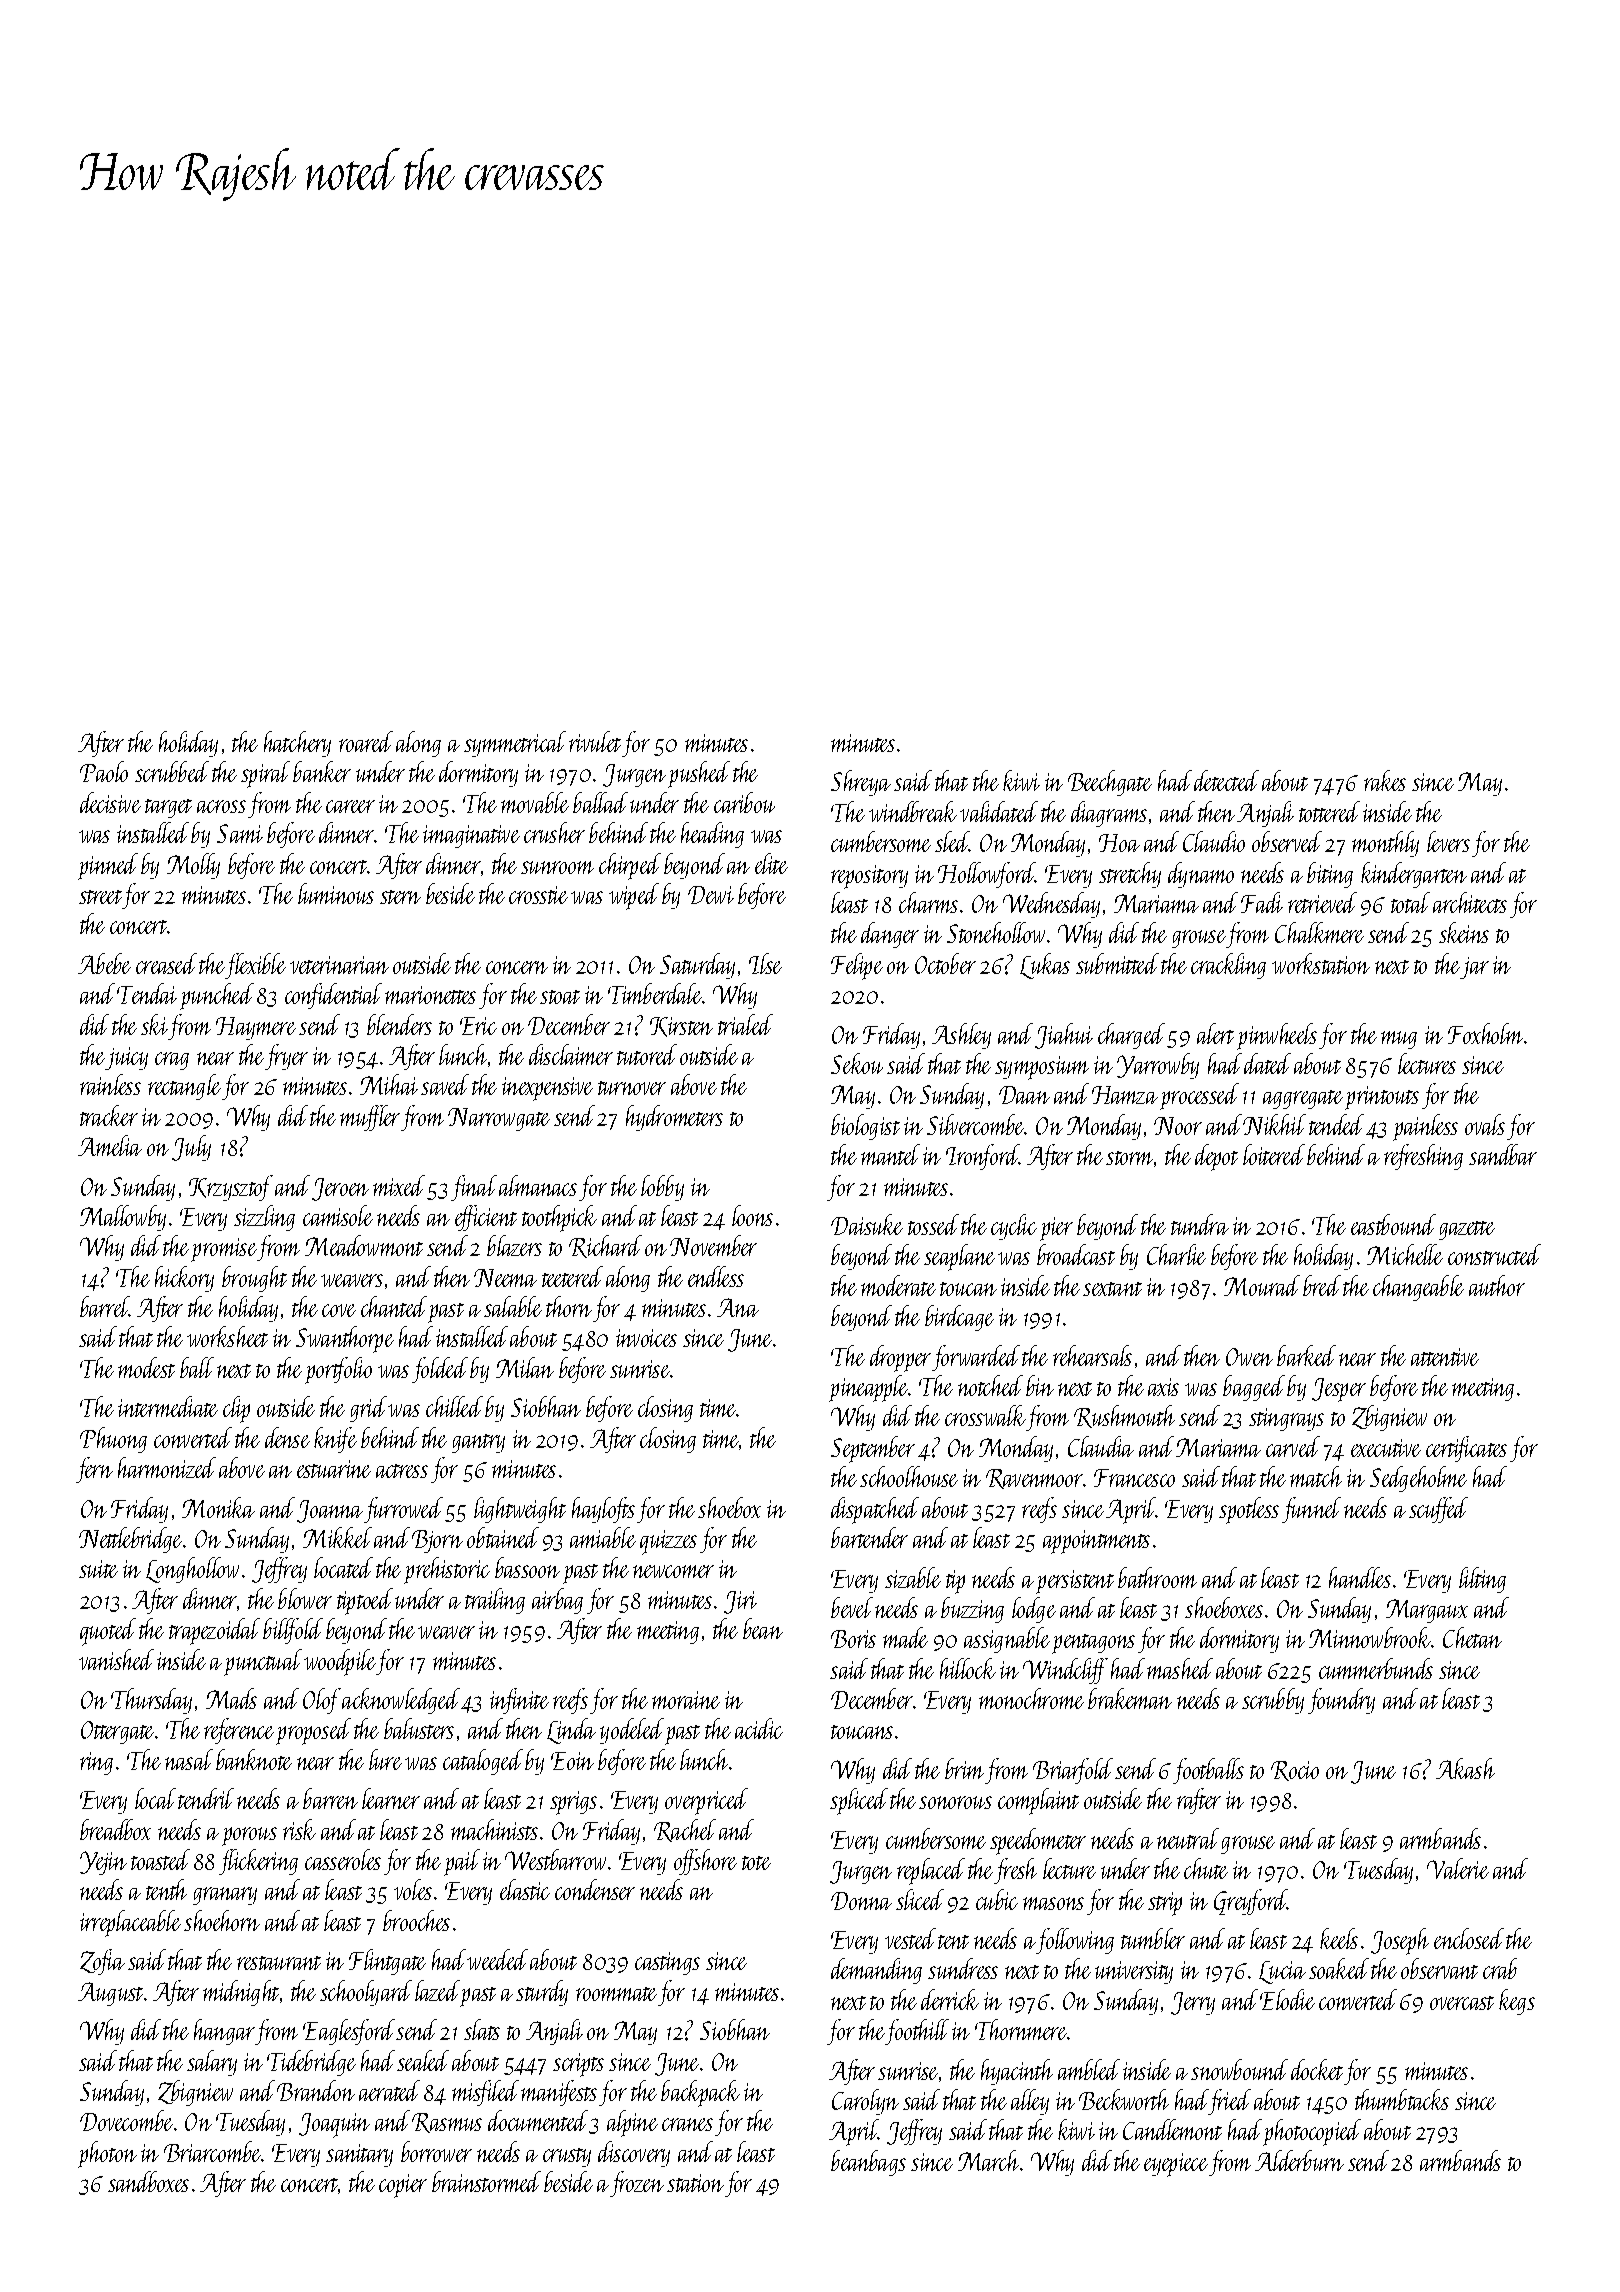  I want to click on flexible, so click(255, 966).
